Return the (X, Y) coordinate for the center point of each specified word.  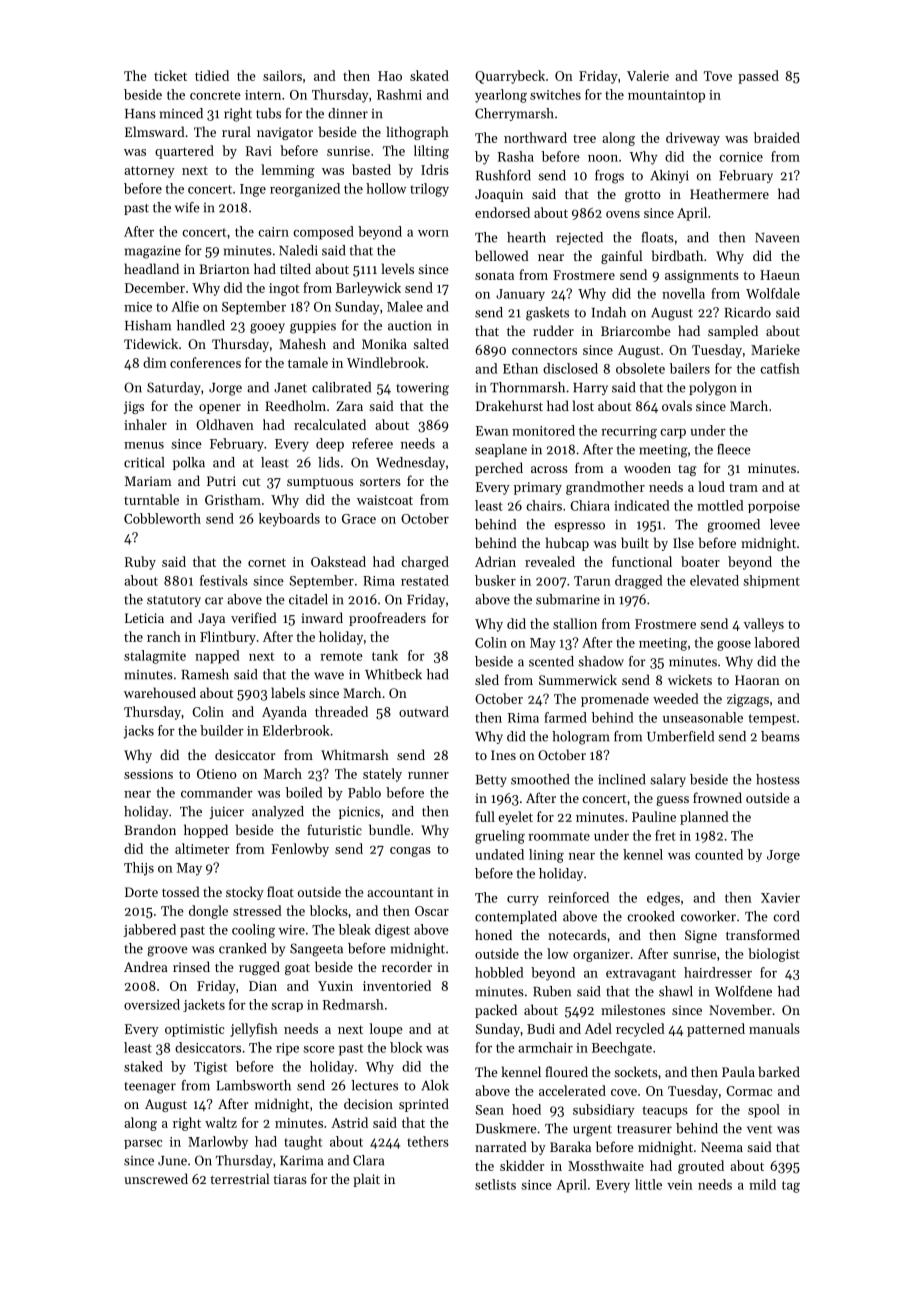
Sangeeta (316, 950)
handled (201, 325)
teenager (150, 1088)
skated (429, 75)
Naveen (777, 238)
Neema (722, 1147)
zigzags (748, 700)
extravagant (641, 975)
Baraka (570, 1146)
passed (758, 77)
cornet (267, 562)
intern (263, 95)
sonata (494, 275)
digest (392, 931)
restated (425, 580)
